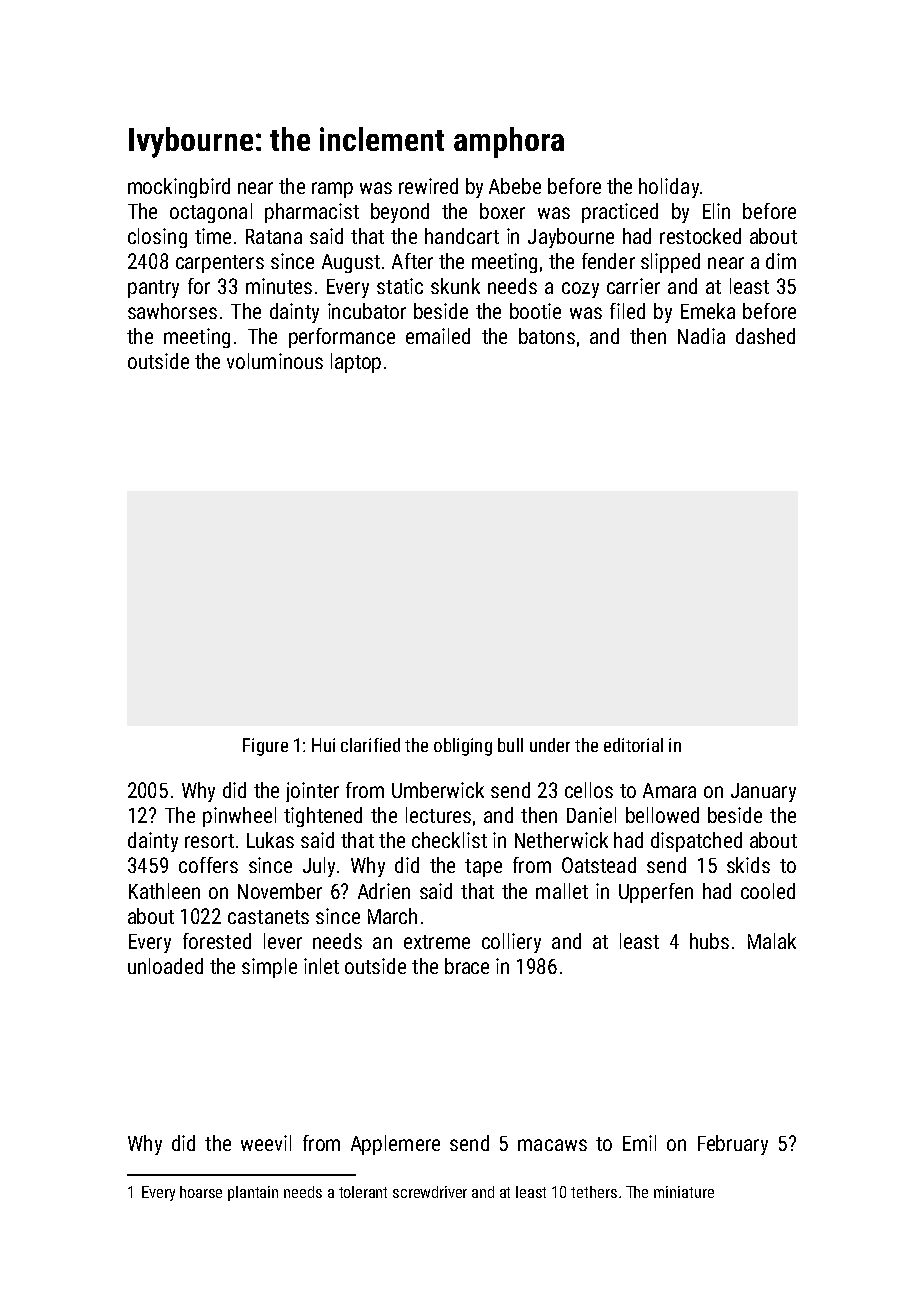  Describe the element at coordinates (449, 840) in the screenshot. I see `checklist` at that location.
